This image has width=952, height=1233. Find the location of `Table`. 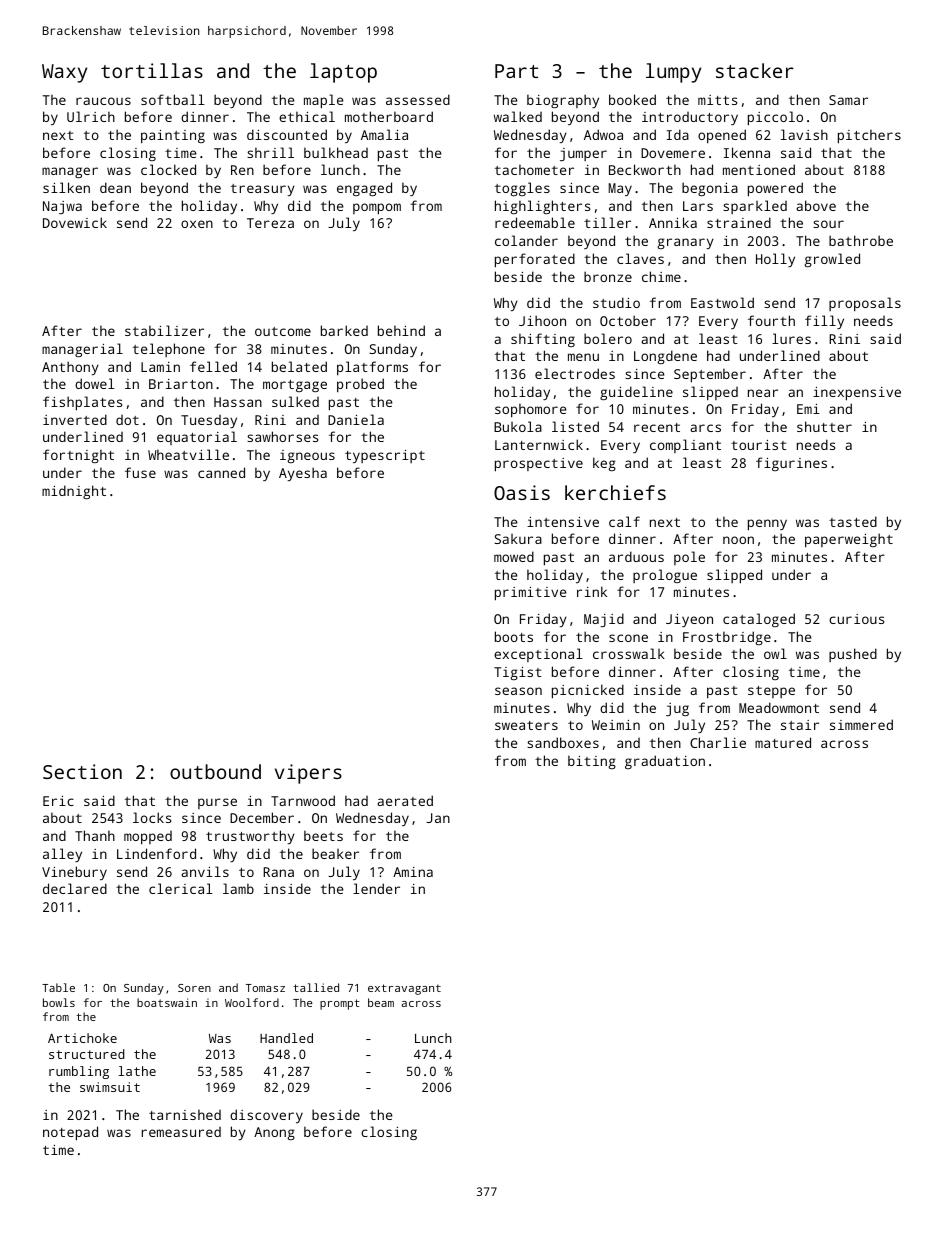

Table is located at coordinates (58, 987).
